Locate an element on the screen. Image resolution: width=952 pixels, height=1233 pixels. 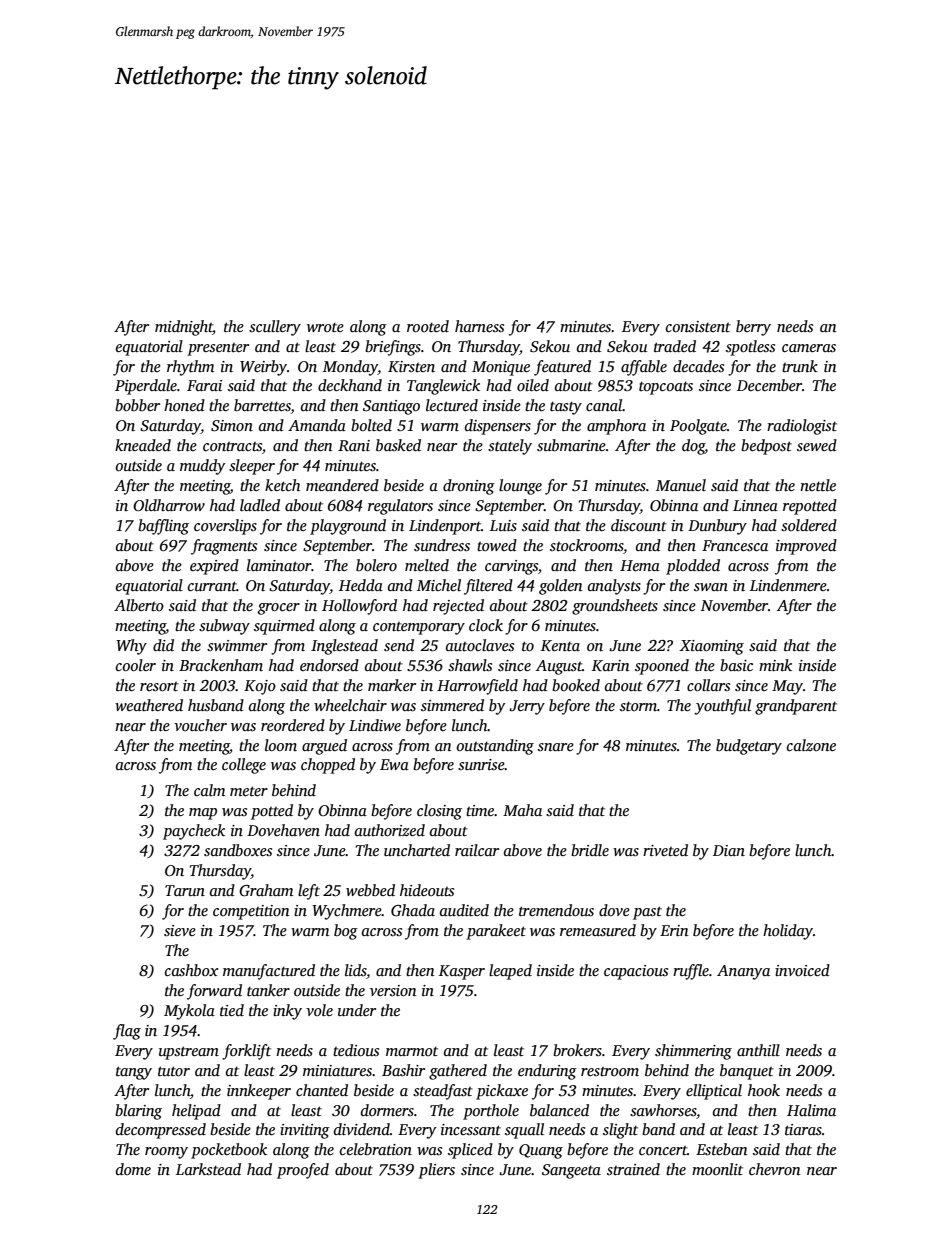
audited is located at coordinates (464, 910).
